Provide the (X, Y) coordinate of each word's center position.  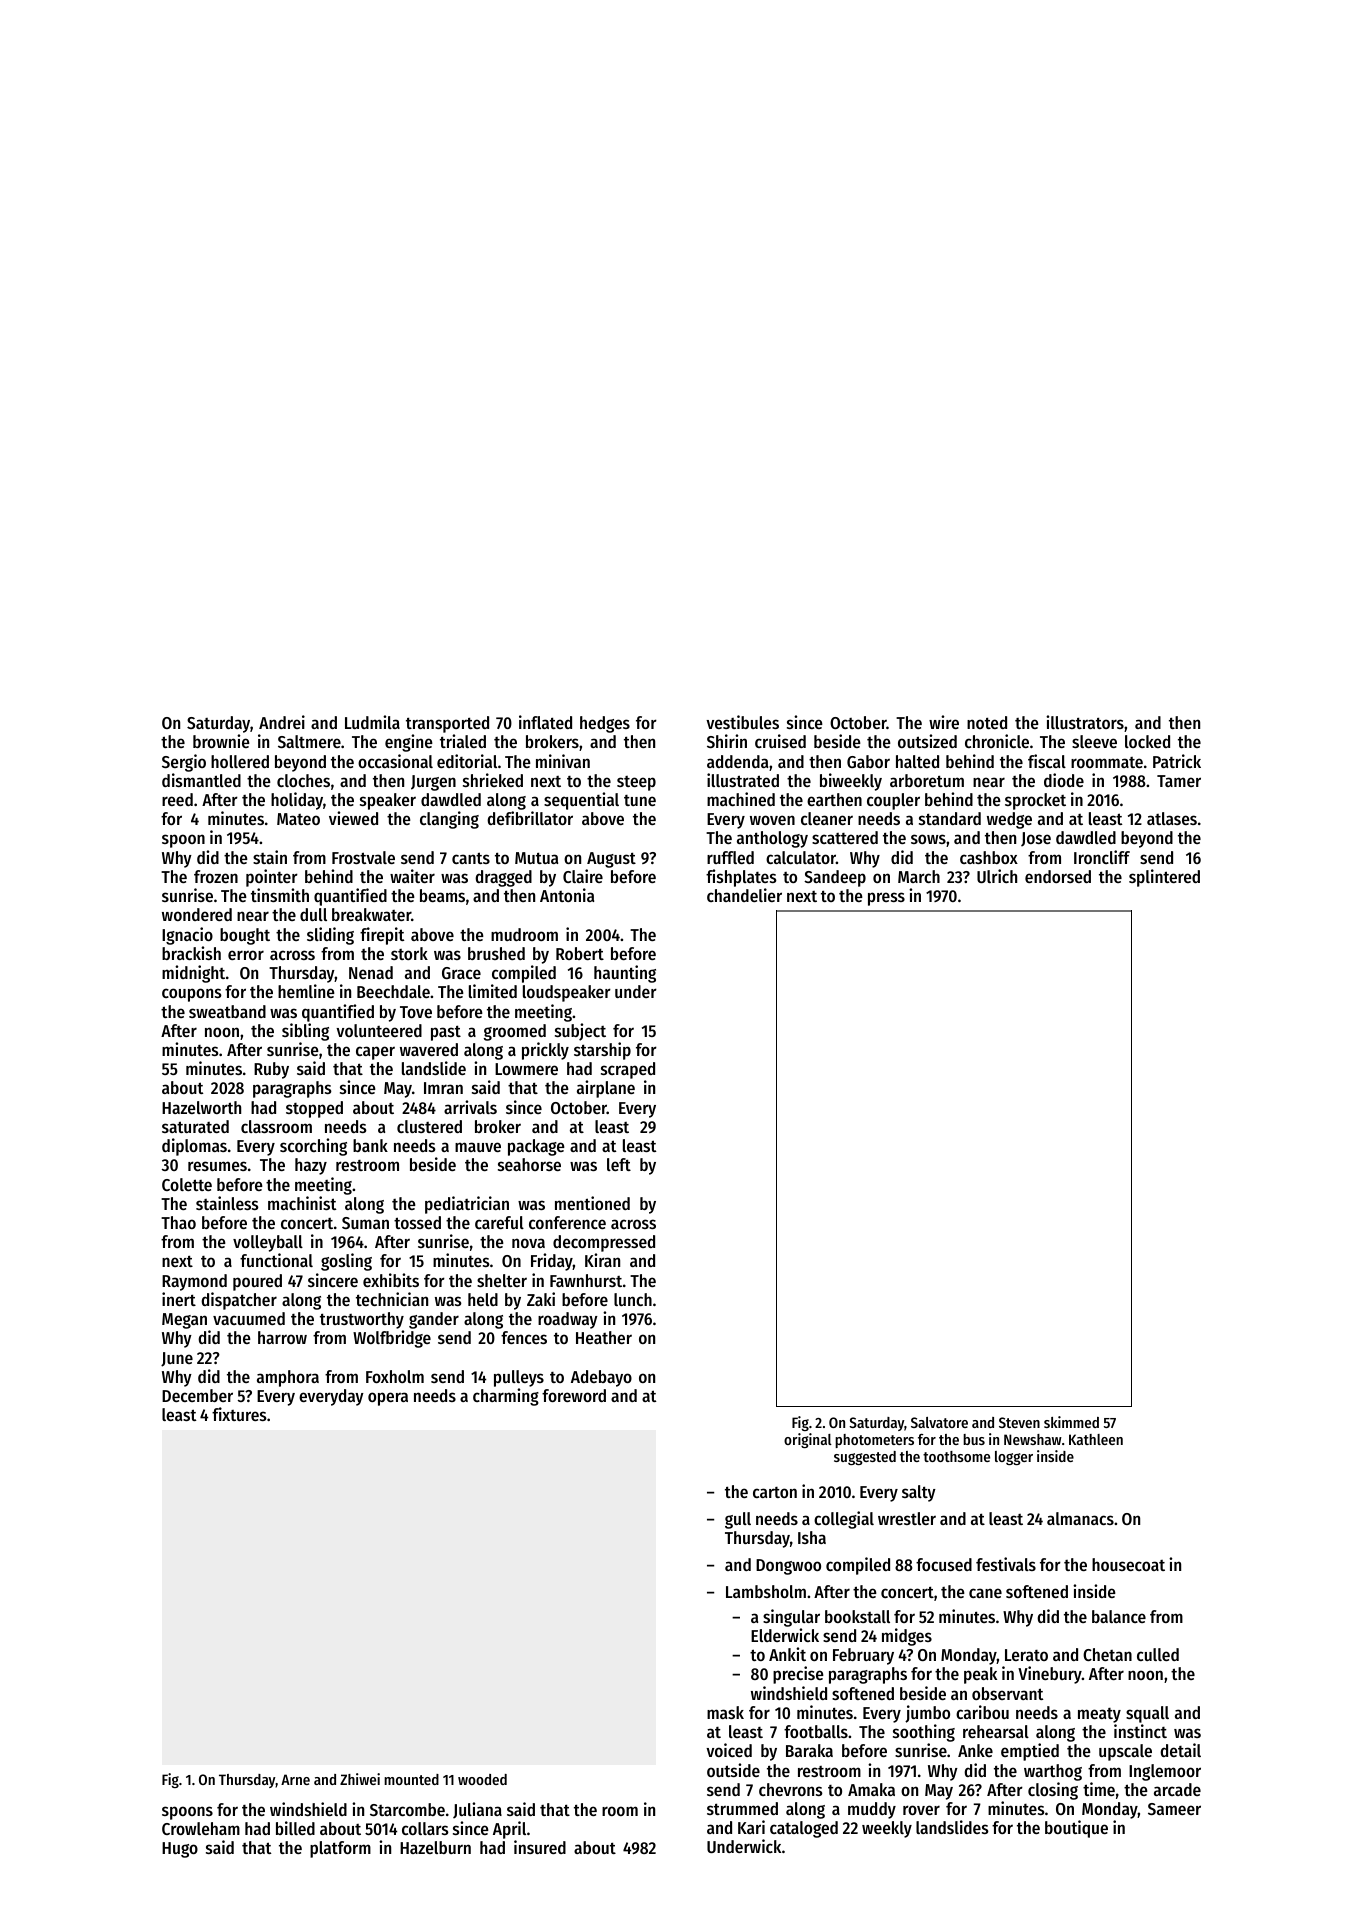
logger (1014, 1458)
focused (944, 1564)
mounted (411, 1779)
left (619, 1164)
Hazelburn (435, 1847)
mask (725, 1712)
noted (987, 722)
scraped (628, 1070)
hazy (311, 1166)
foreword (574, 1395)
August (611, 860)
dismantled (201, 780)
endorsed (1058, 876)
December (197, 1395)
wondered (197, 914)
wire (944, 722)
